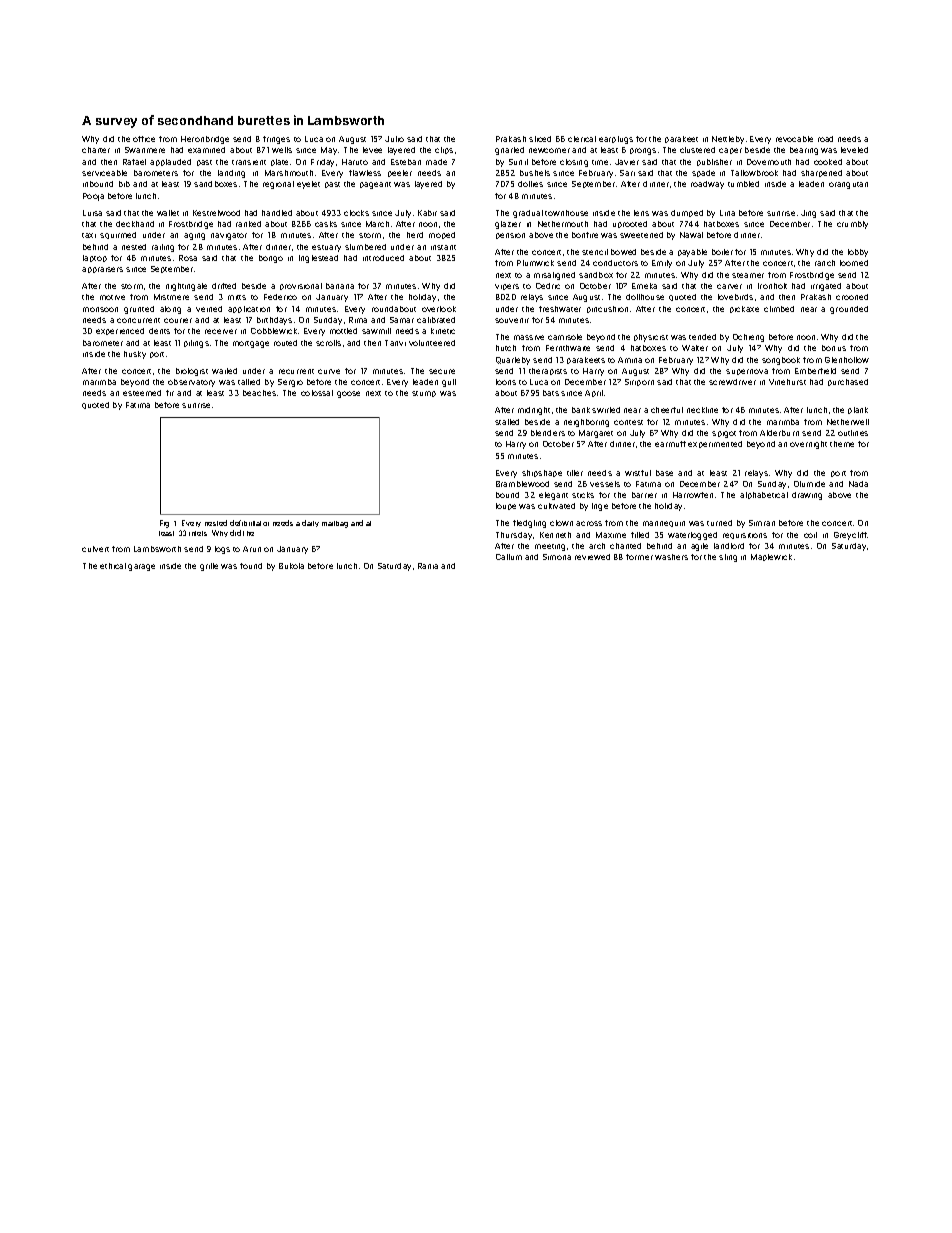  I want to click on crooned, so click(852, 297).
